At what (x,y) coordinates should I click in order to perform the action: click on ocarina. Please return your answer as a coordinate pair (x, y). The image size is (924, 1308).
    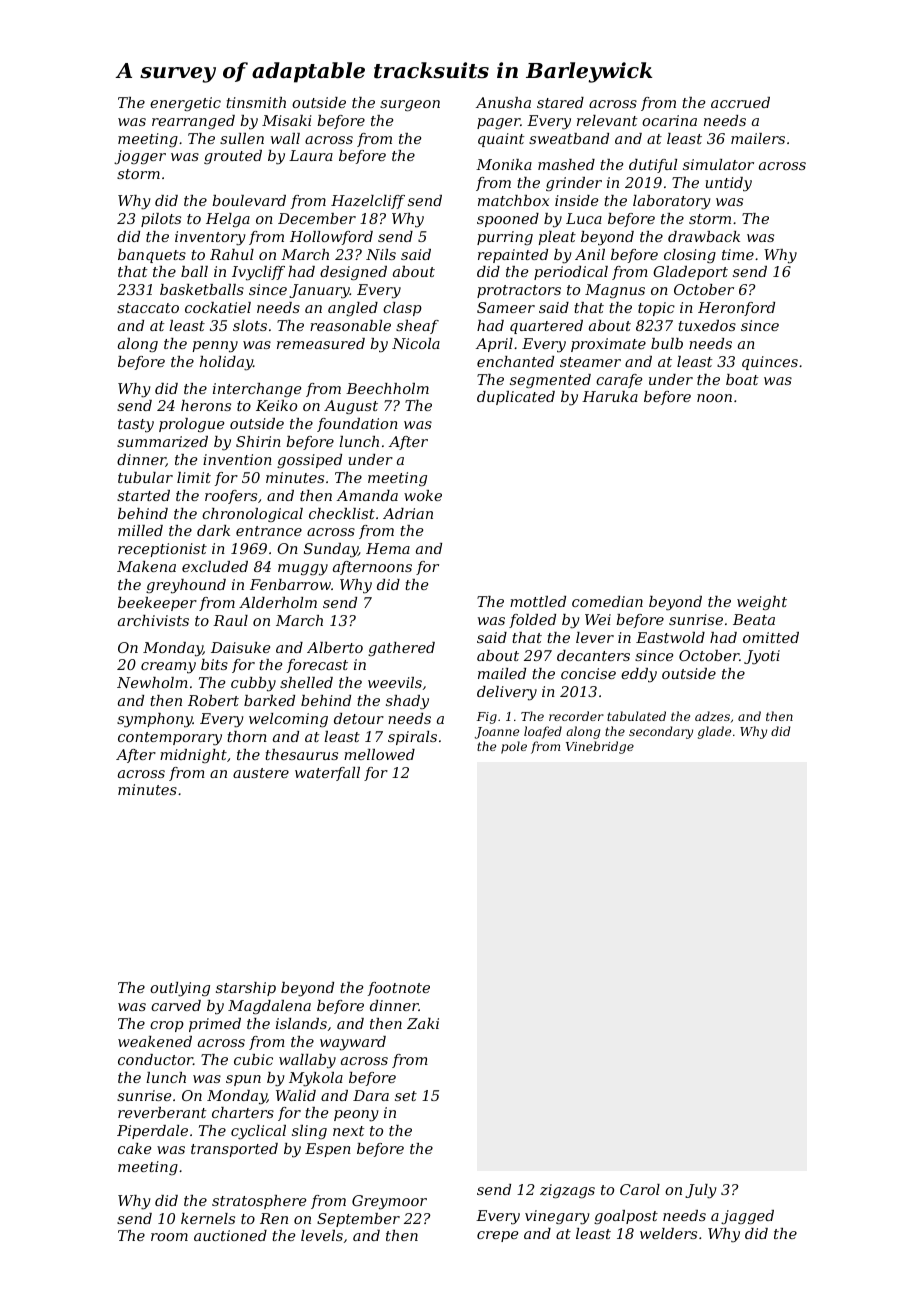
    Looking at the image, I should click on (669, 120).
